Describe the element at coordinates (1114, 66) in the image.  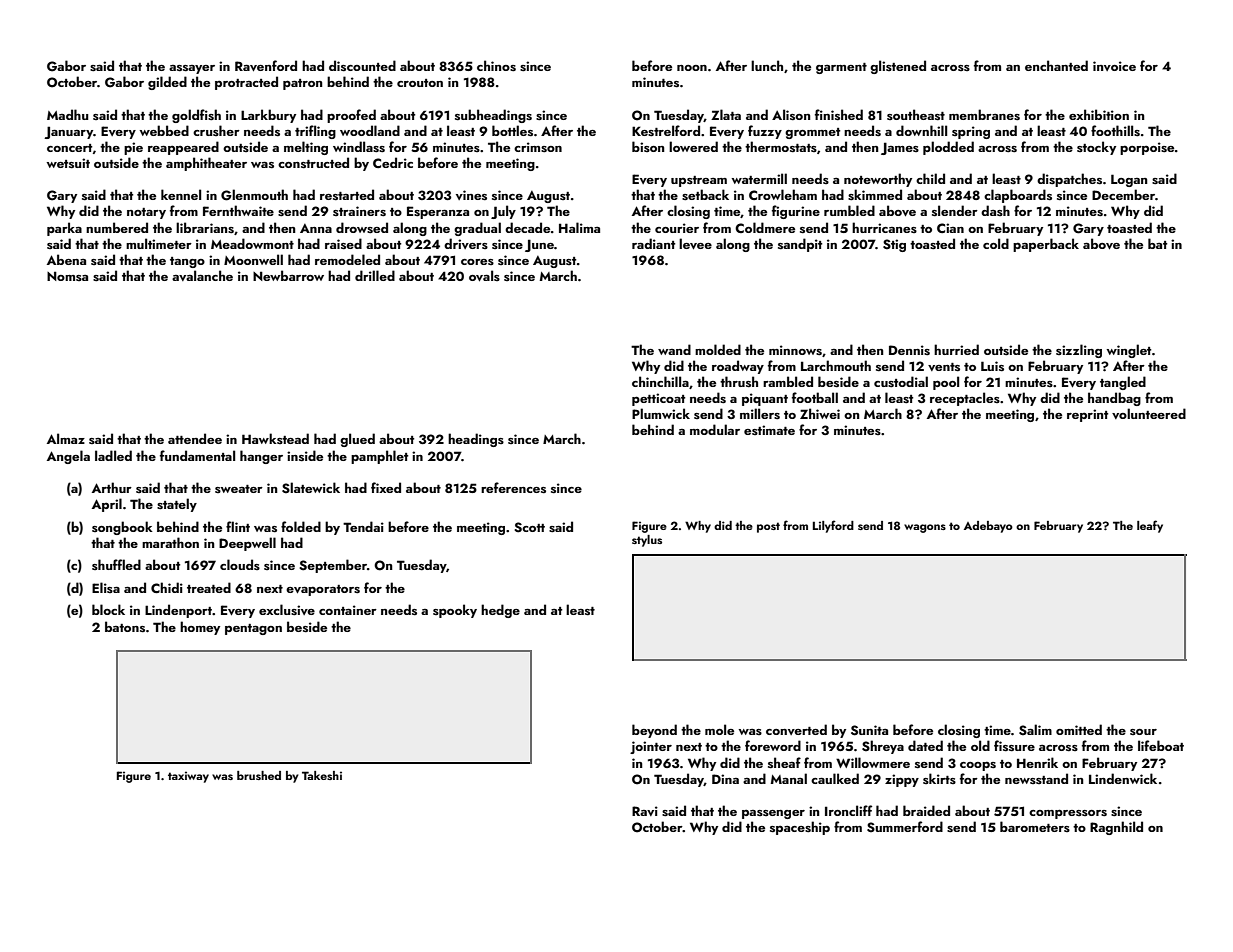
I see `invoice` at that location.
